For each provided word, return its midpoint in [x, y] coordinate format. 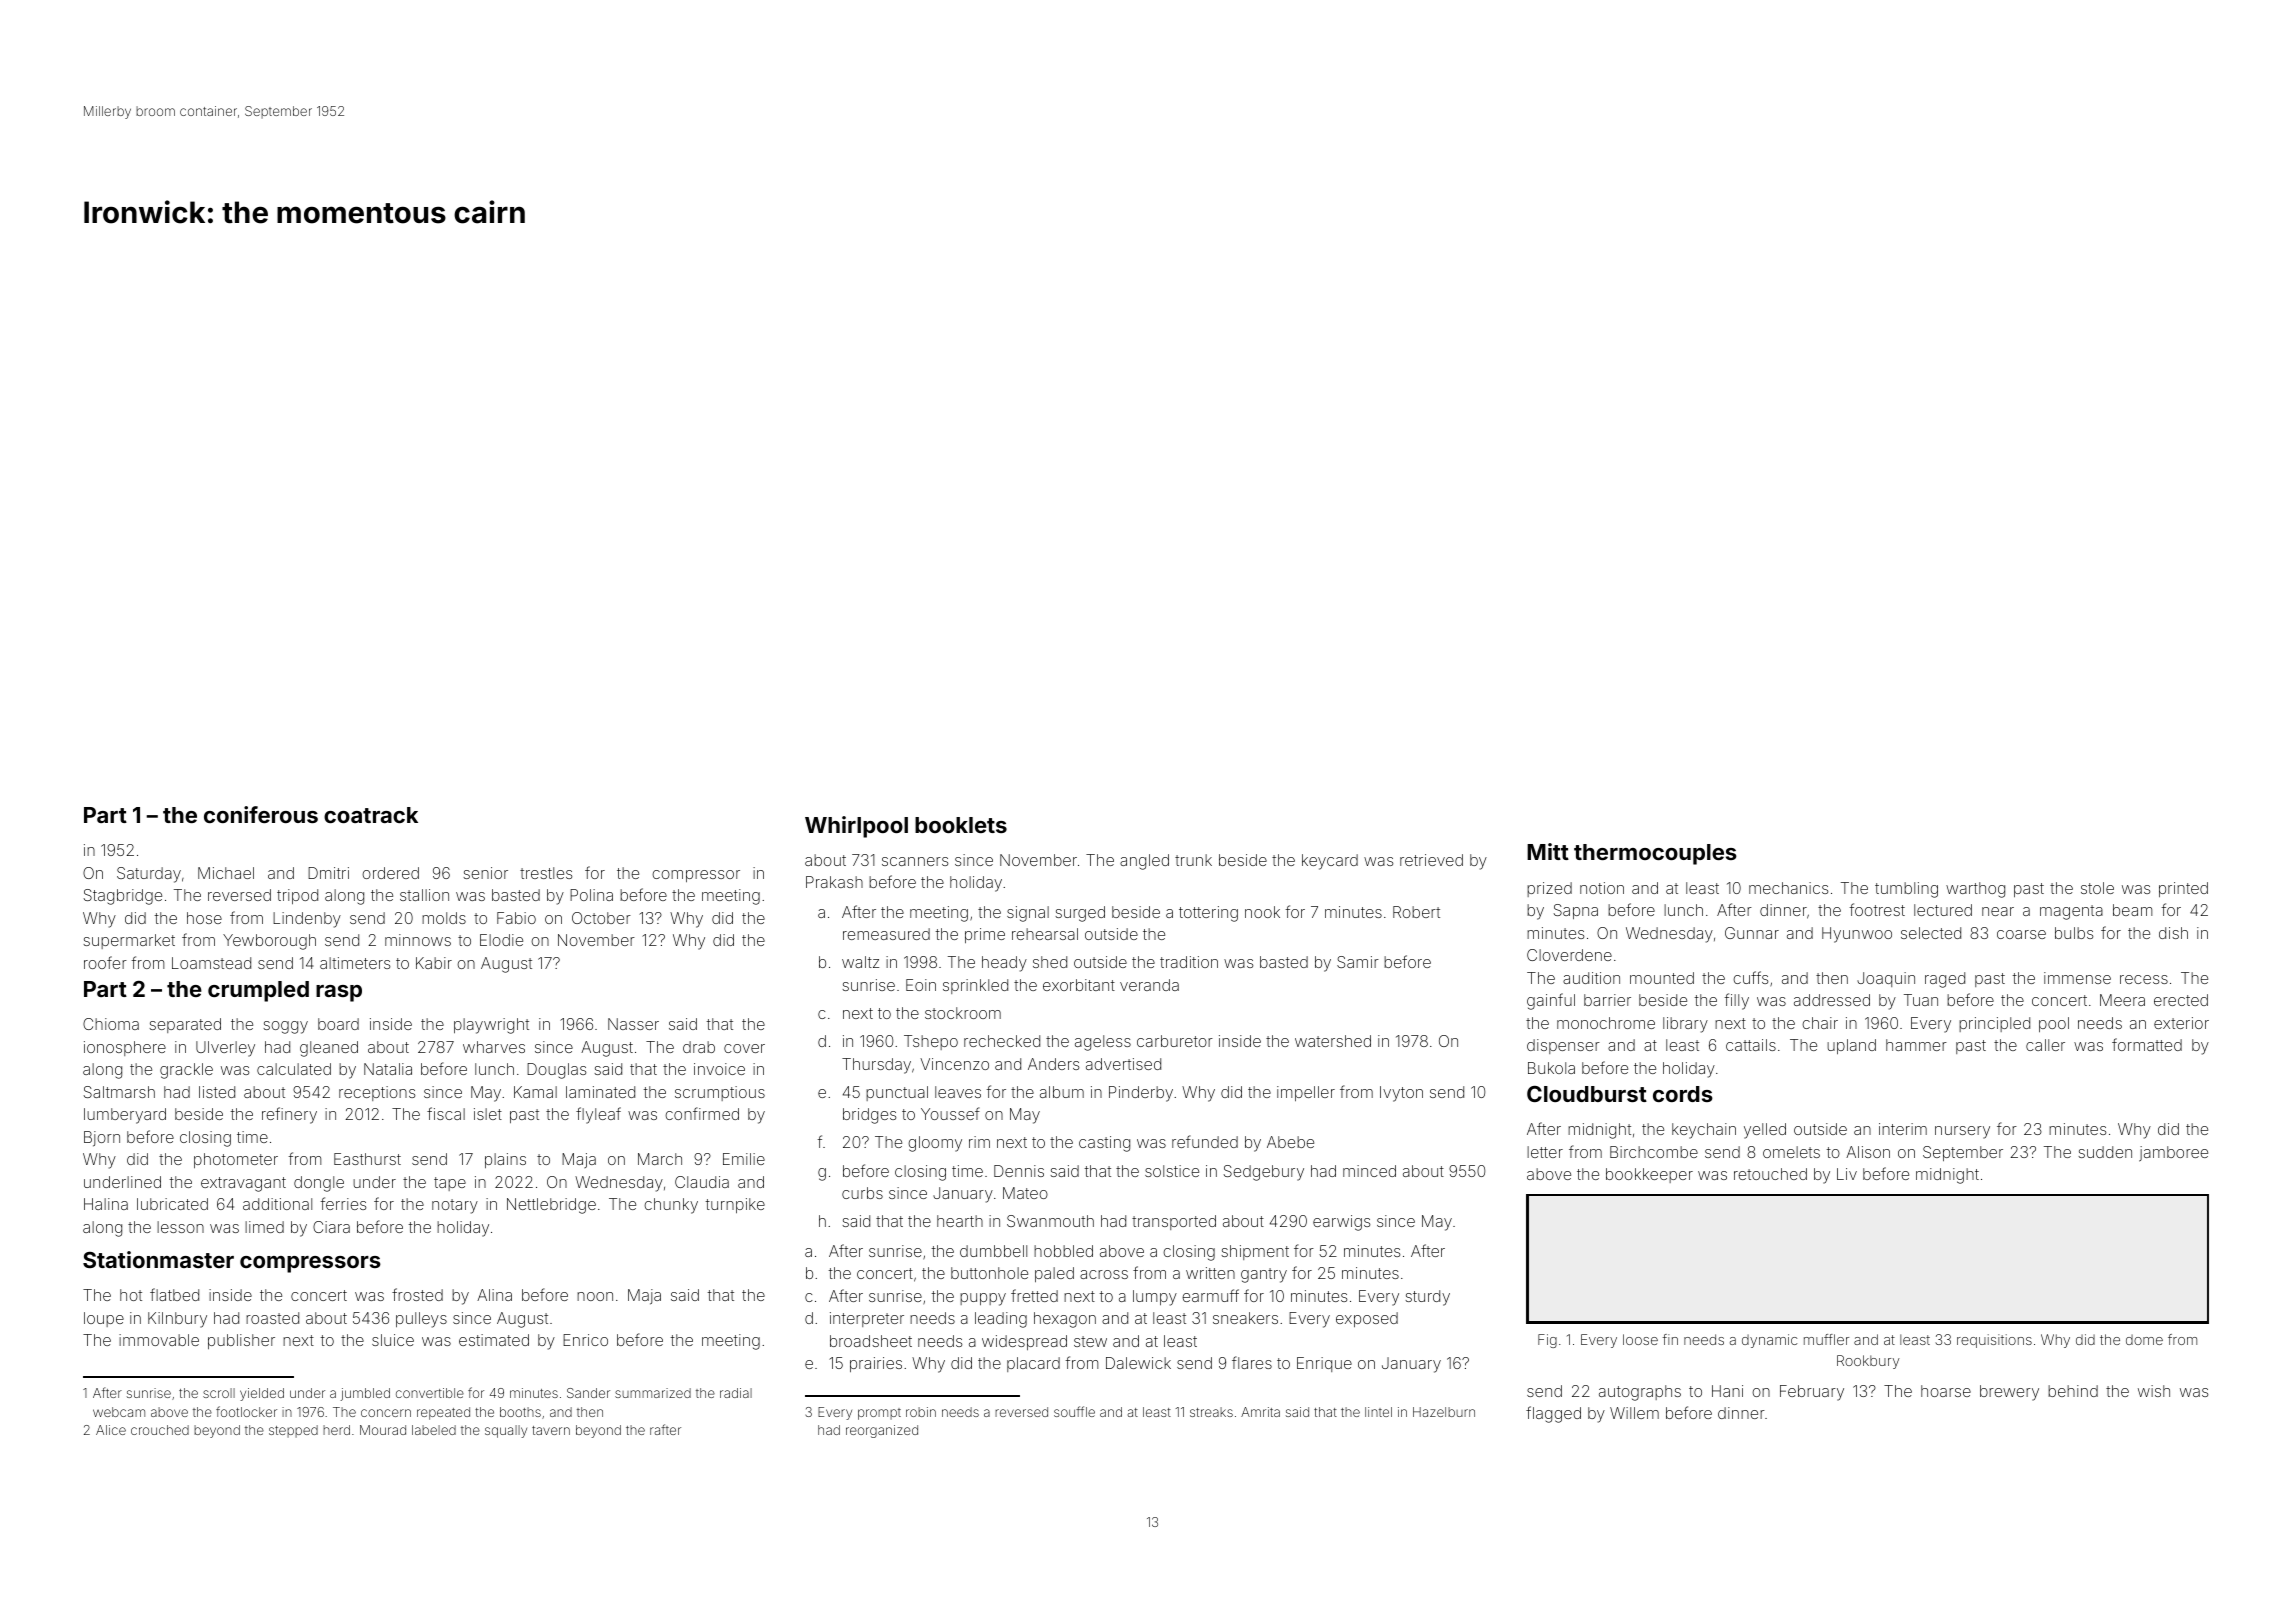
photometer [236, 1160]
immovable [159, 1340]
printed [2183, 889]
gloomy [935, 1144]
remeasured [886, 934]
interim [1903, 1129]
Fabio [516, 918]
